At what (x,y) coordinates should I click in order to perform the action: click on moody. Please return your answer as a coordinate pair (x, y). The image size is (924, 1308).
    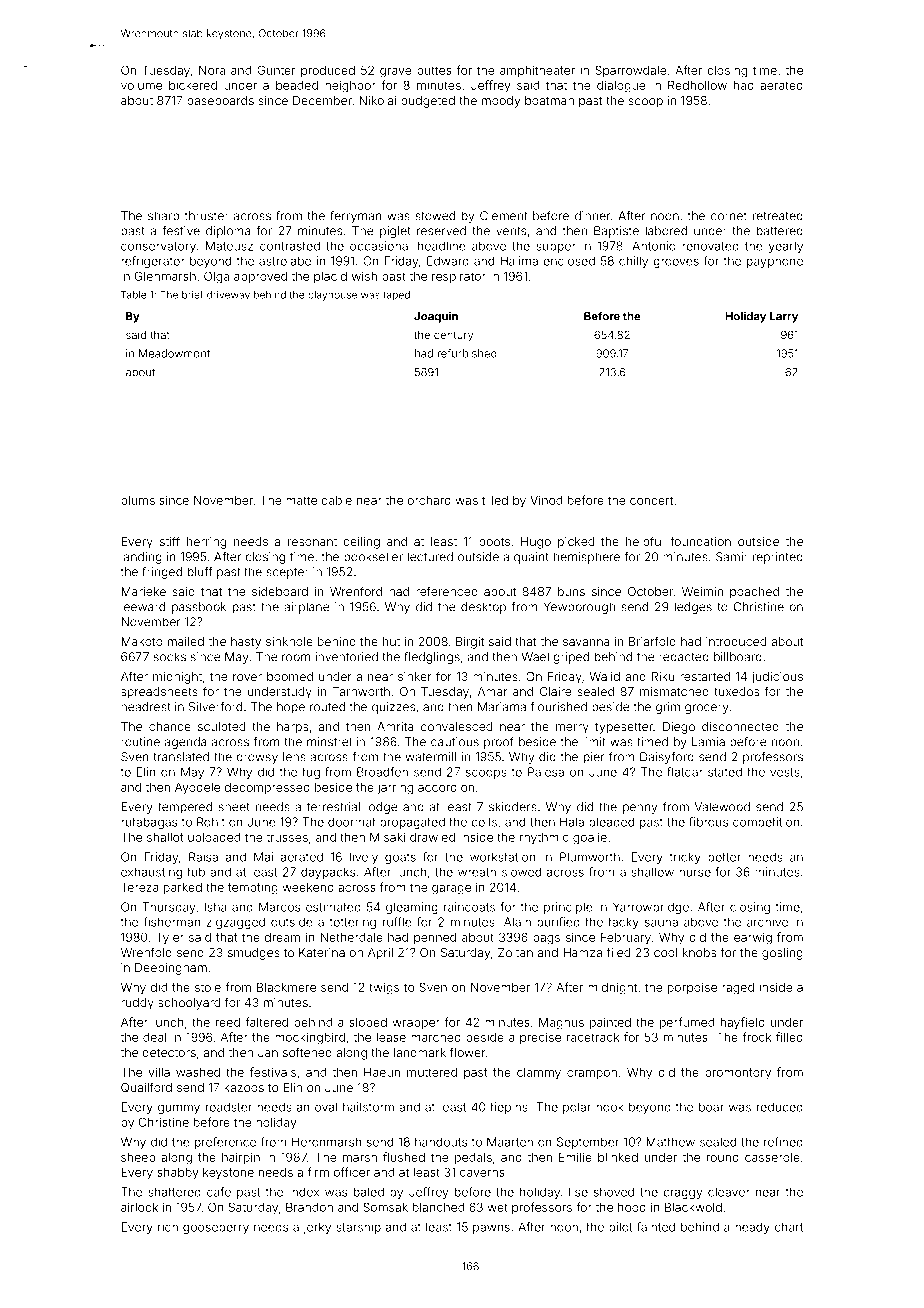
    Looking at the image, I should click on (501, 102).
